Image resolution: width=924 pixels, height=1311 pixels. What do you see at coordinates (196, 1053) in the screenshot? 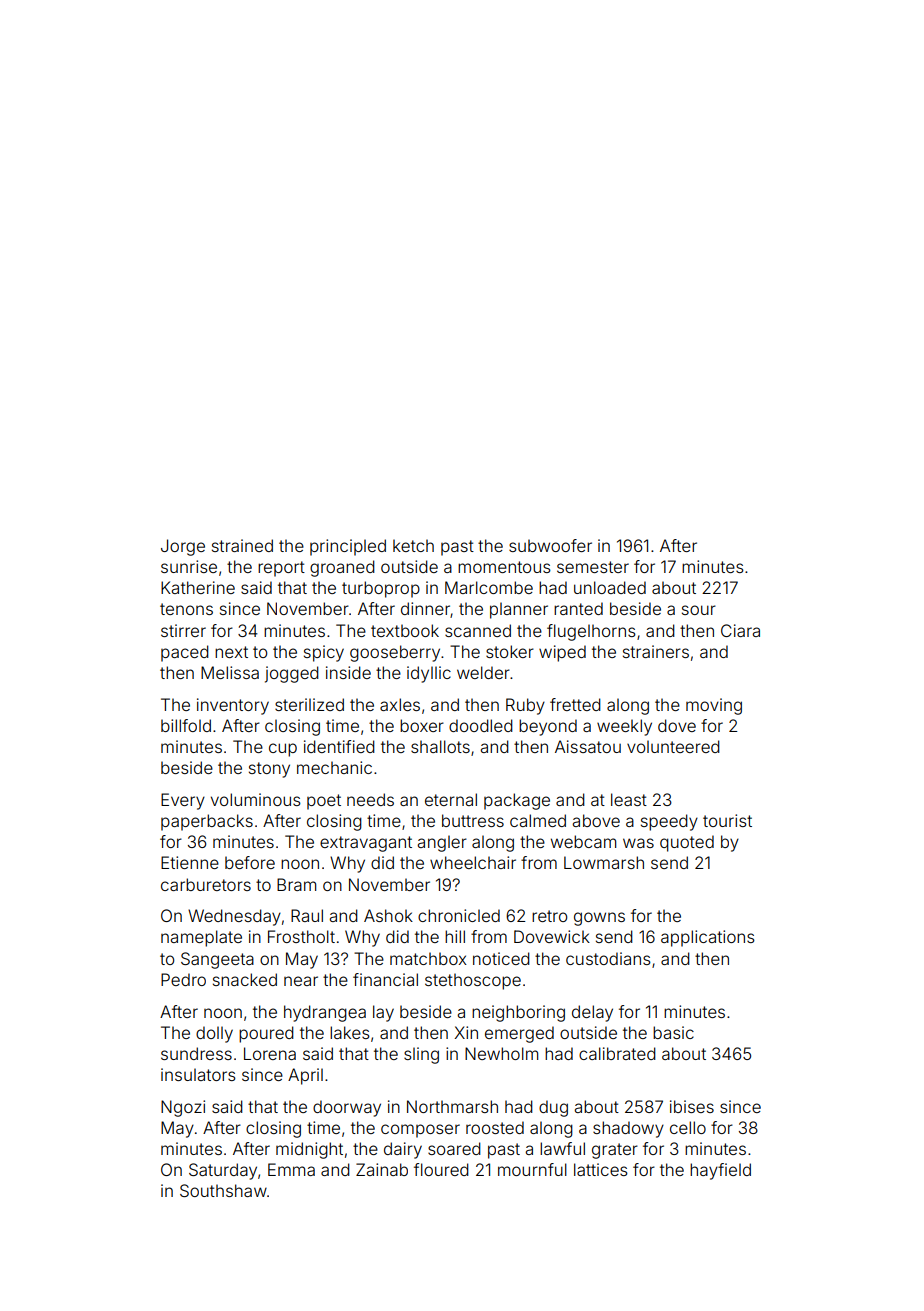
I see `sundress` at bounding box center [196, 1053].
